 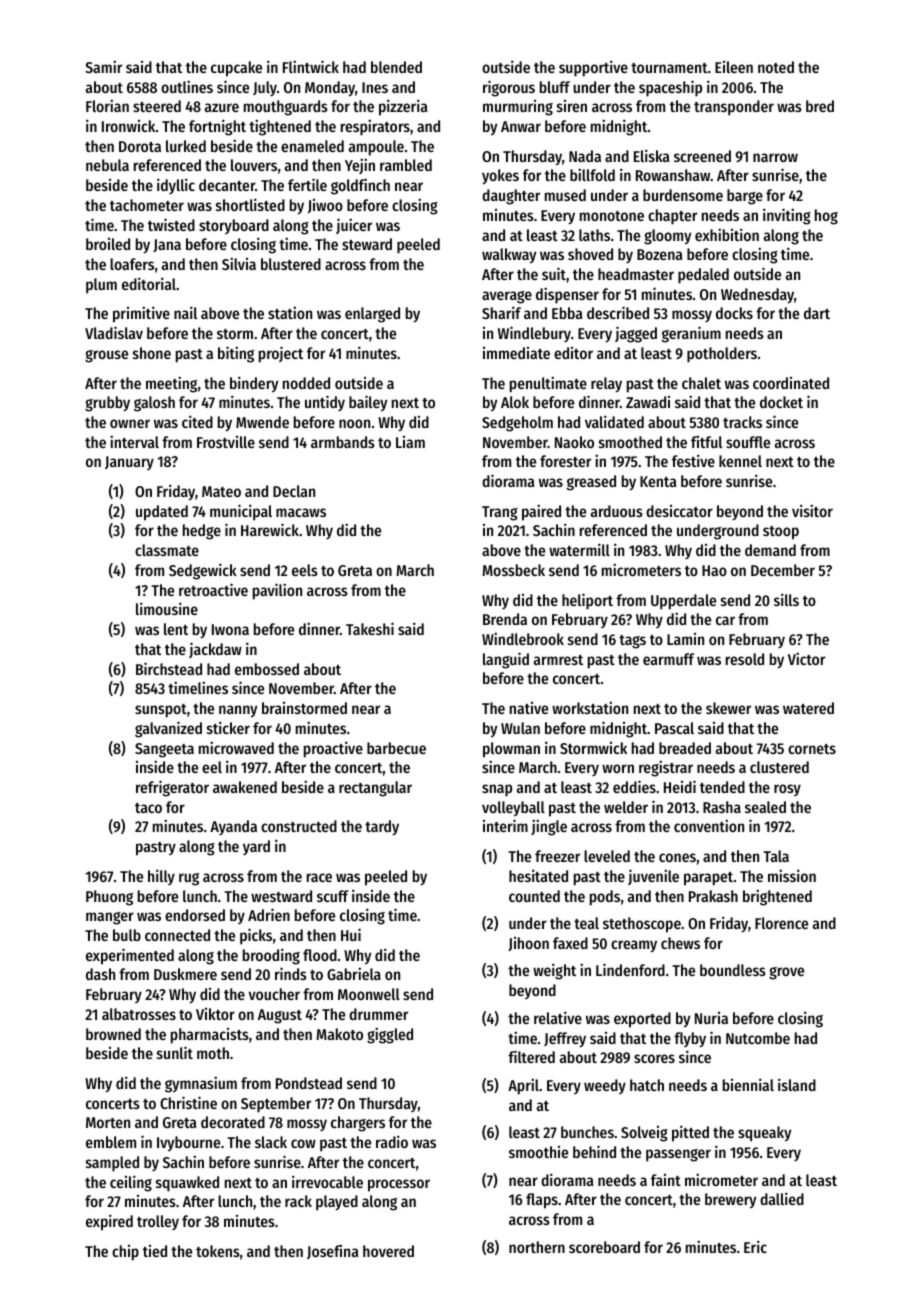 I want to click on January, so click(x=129, y=463).
